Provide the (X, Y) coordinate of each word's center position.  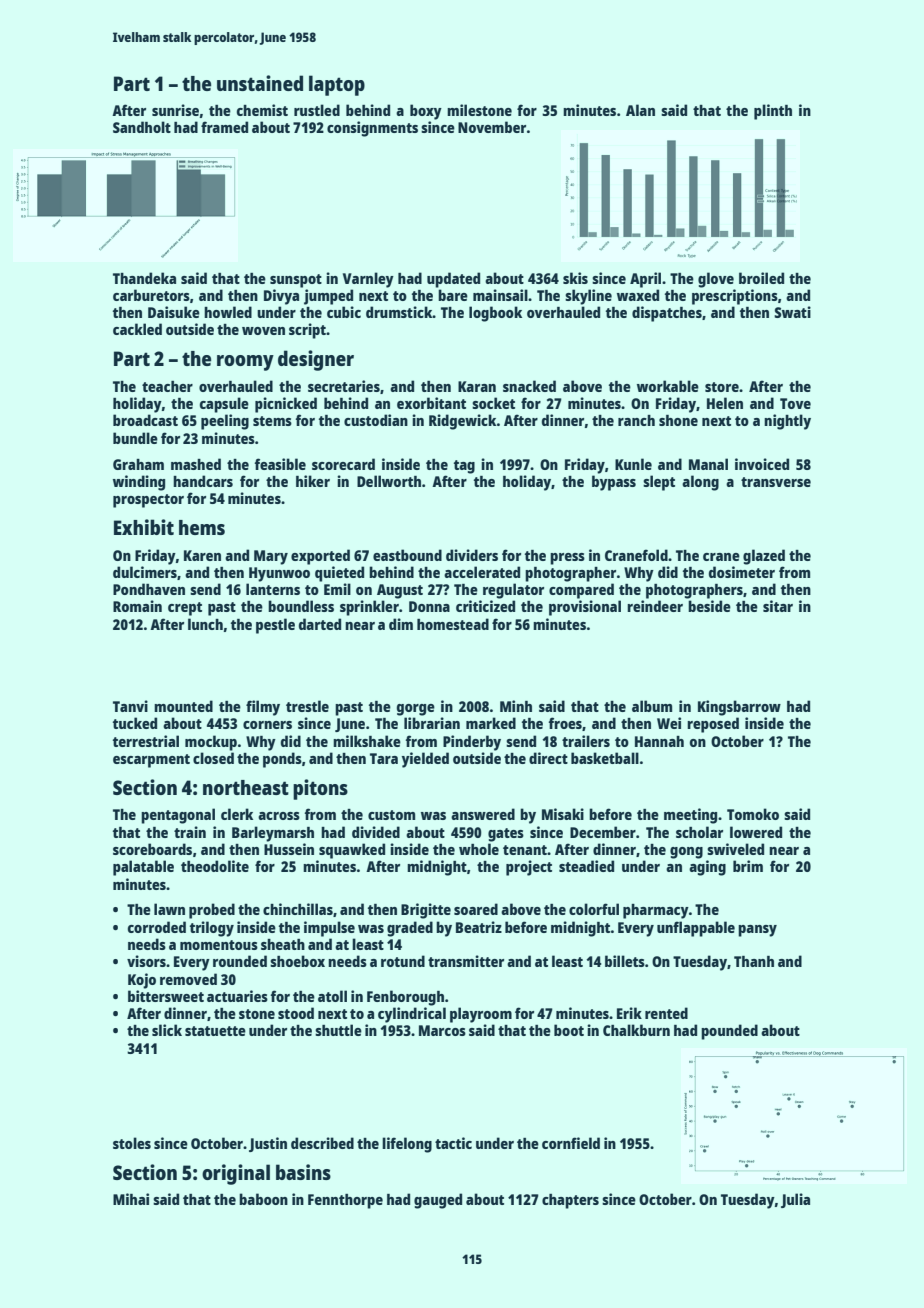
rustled (317, 110)
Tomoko (753, 814)
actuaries (237, 996)
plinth (773, 112)
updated (453, 280)
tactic (453, 1143)
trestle (307, 706)
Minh (516, 706)
